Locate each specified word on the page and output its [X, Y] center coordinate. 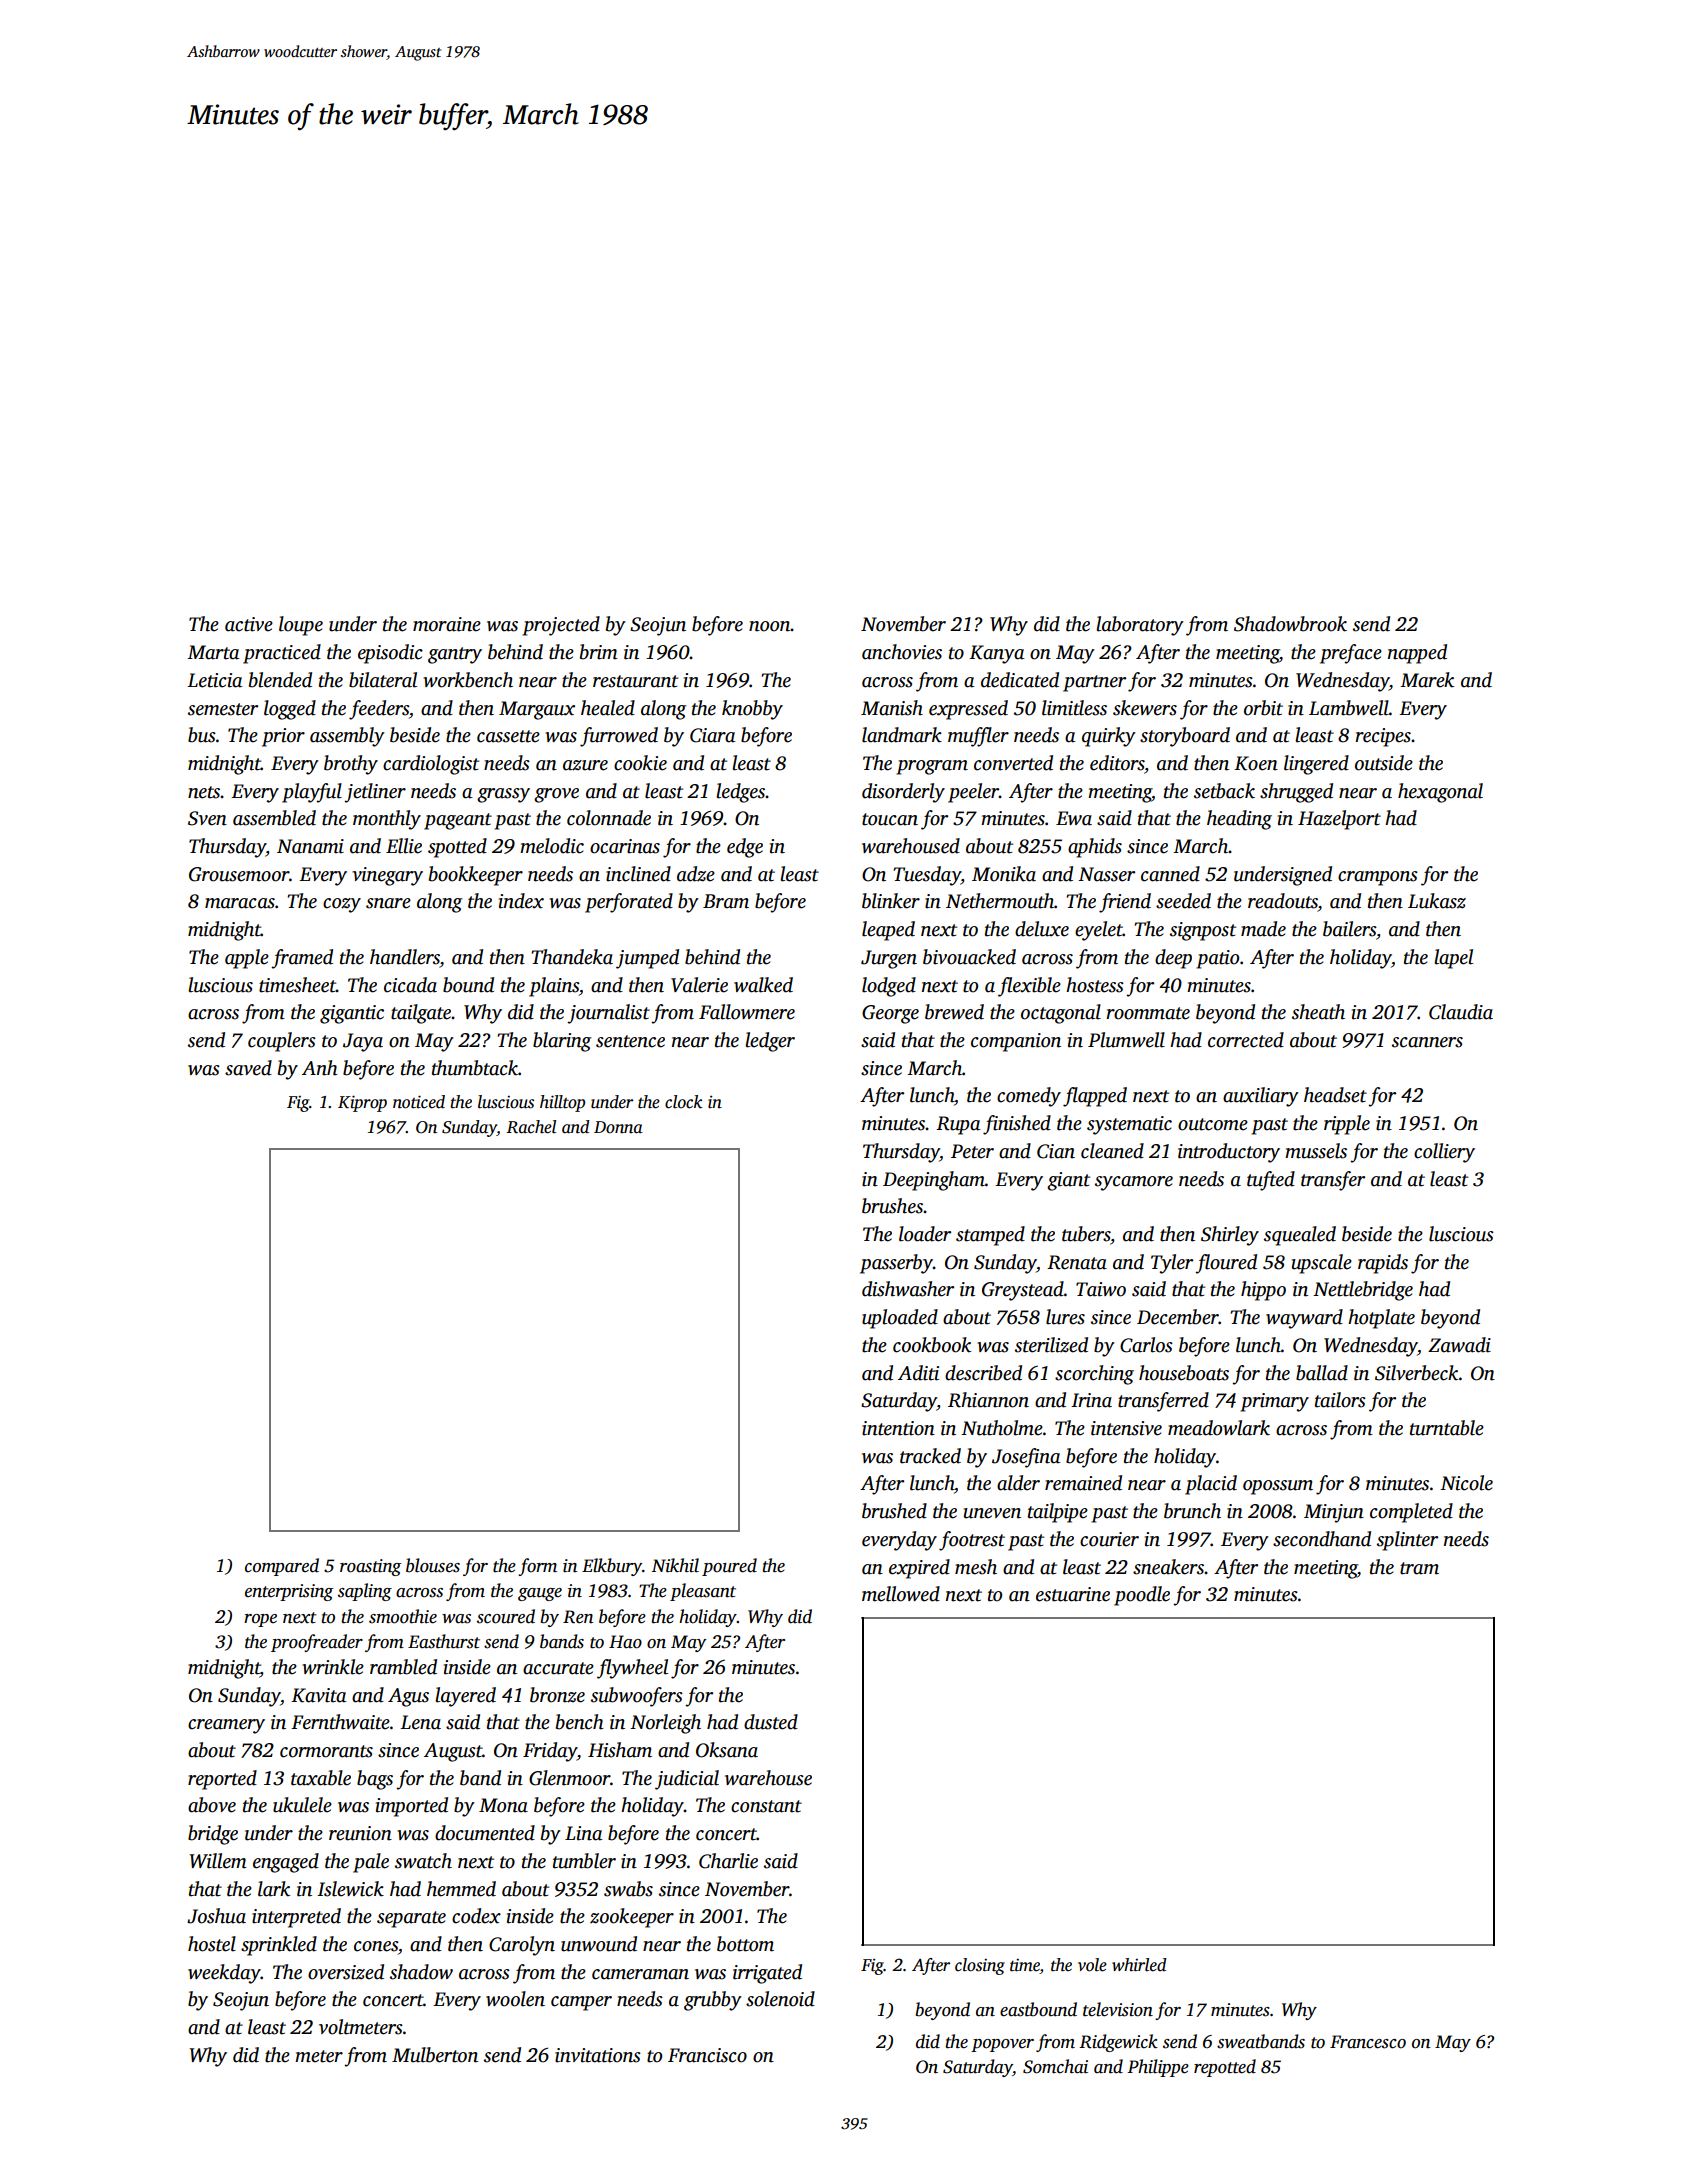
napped [1417, 654]
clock [684, 1102]
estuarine [1073, 1594]
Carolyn [522, 1946]
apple [247, 959]
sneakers [1168, 1567]
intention [898, 1428]
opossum [1278, 1487]
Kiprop [362, 1103]
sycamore [1134, 1183]
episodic [390, 654]
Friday [550, 1752]
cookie [640, 763]
